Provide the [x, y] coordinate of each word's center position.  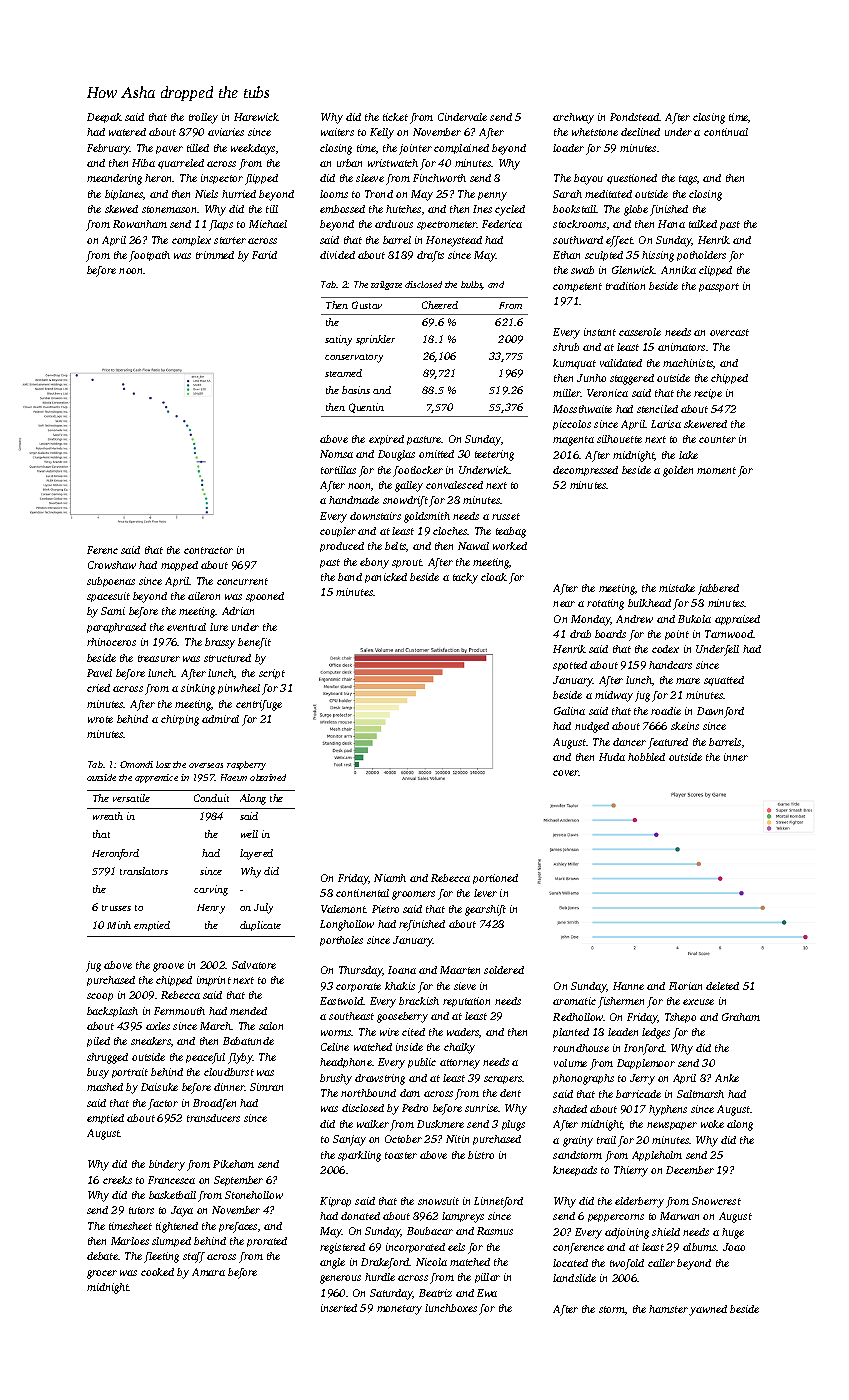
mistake [677, 588]
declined [640, 132]
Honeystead [454, 241]
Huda [612, 757]
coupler [338, 532]
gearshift [485, 910]
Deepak [104, 118]
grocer [102, 1274]
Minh [119, 925]
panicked [386, 578]
